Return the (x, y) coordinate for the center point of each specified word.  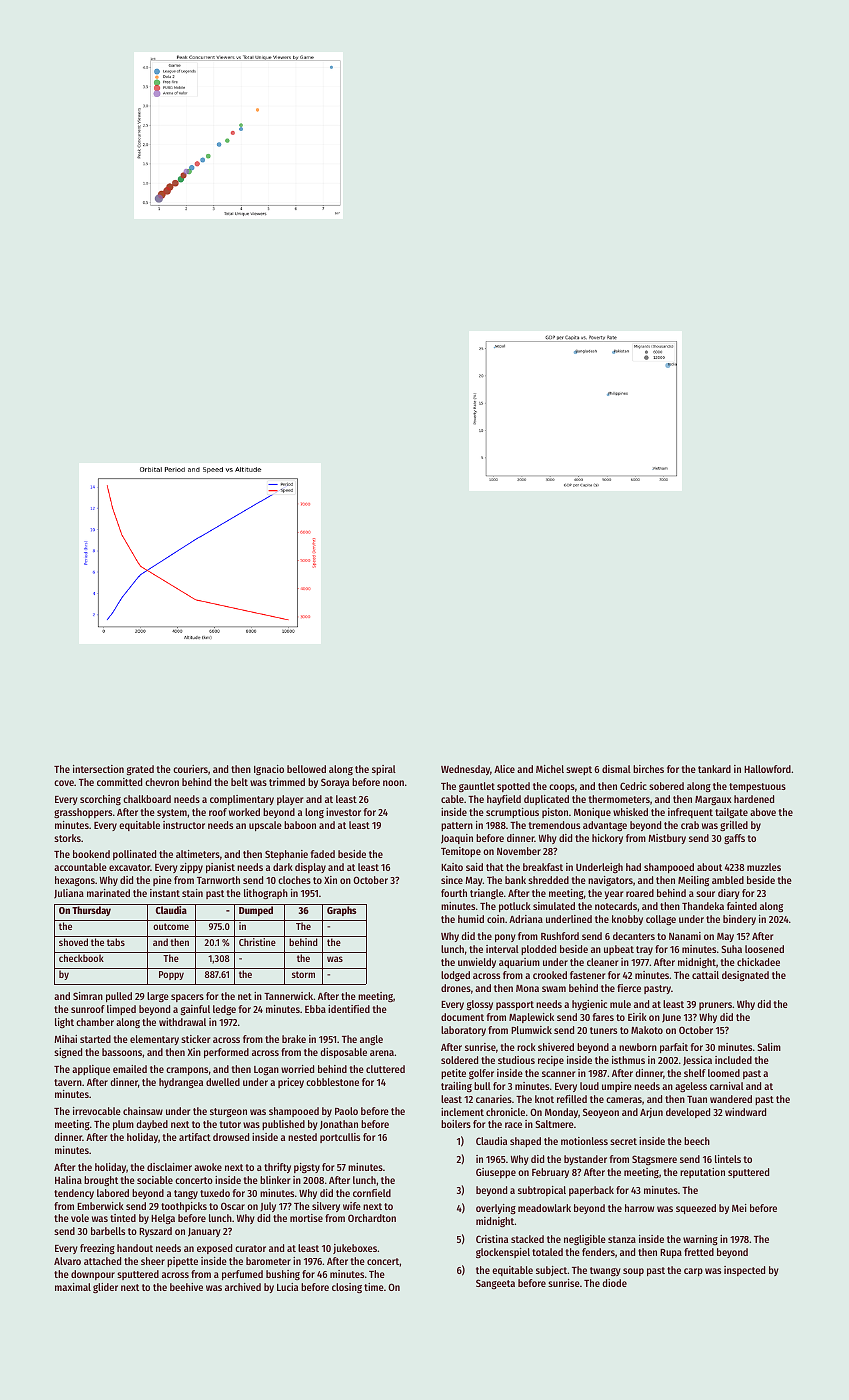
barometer (268, 1261)
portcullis (340, 1138)
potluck (515, 907)
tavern (68, 1082)
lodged (455, 976)
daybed (152, 1125)
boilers (456, 1124)
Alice (504, 769)
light (64, 1023)
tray (644, 950)
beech (697, 1141)
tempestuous (757, 787)
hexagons (75, 881)
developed (688, 1113)
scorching (100, 800)
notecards (616, 906)
